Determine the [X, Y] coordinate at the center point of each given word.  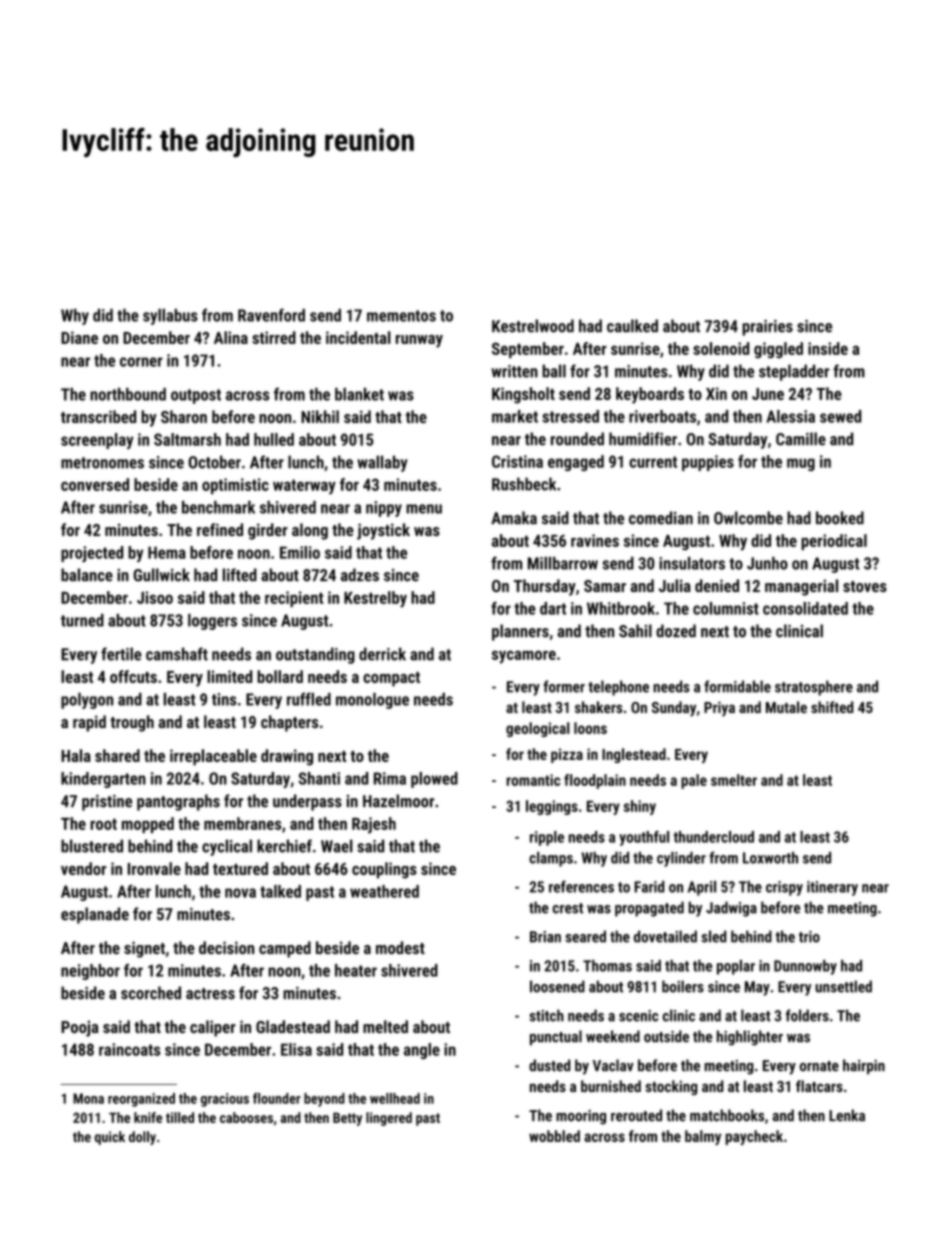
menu [424, 509]
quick [110, 1138]
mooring [581, 1117]
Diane [79, 337]
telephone [618, 688]
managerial [801, 587]
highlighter [750, 1038]
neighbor [90, 972]
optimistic [235, 486]
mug [801, 464]
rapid [89, 723]
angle [422, 1051]
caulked [632, 326]
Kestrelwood [533, 326]
